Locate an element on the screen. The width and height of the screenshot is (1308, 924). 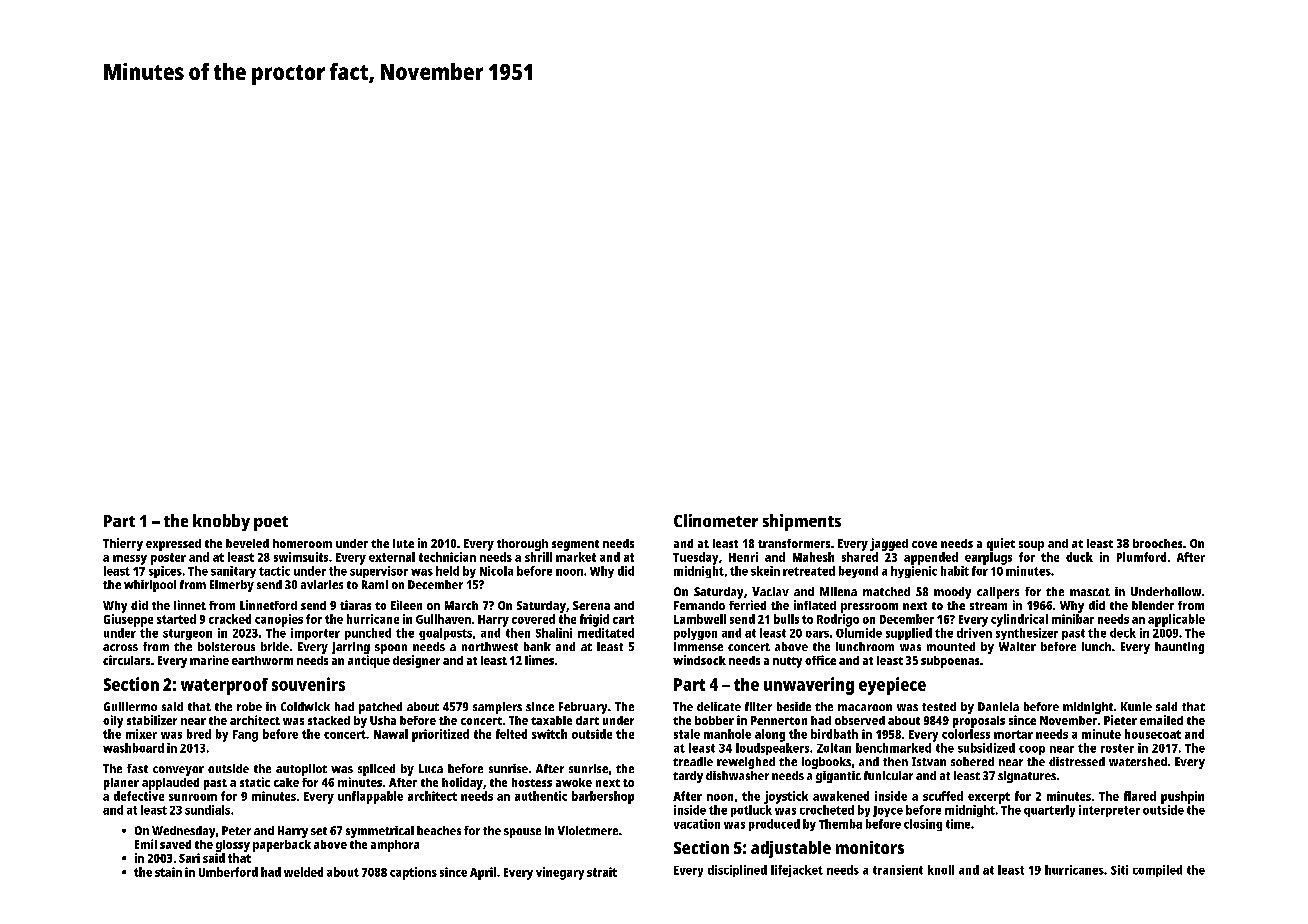
Nicola is located at coordinates (496, 571).
